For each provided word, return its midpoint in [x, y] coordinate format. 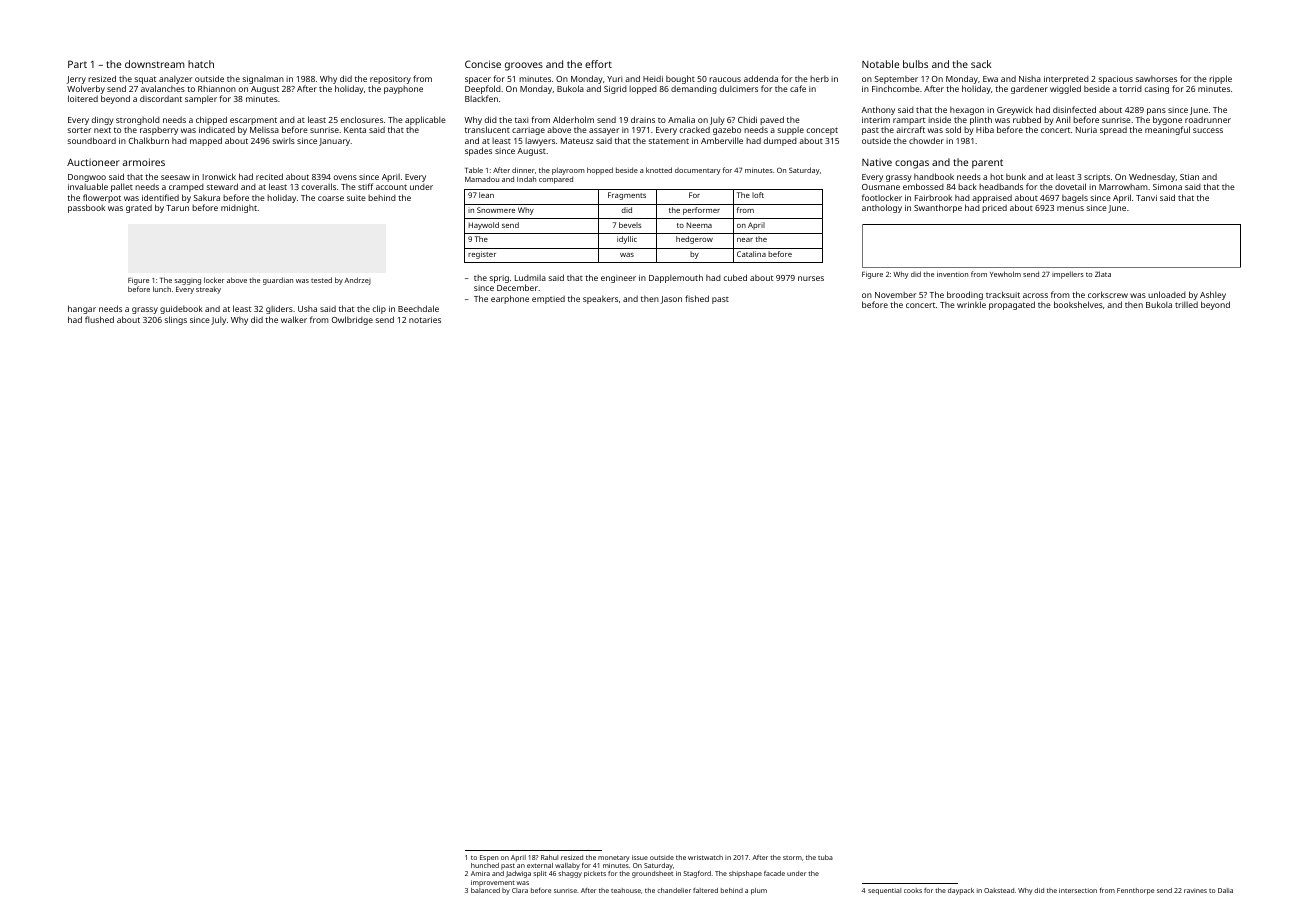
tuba [825, 857]
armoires [144, 162]
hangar [82, 309]
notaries [425, 320]
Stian [1189, 177]
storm [792, 858]
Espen [489, 858]
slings [175, 320]
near [745, 240]
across [1035, 295]
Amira [480, 873]
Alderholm [573, 119]
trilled [1186, 305]
